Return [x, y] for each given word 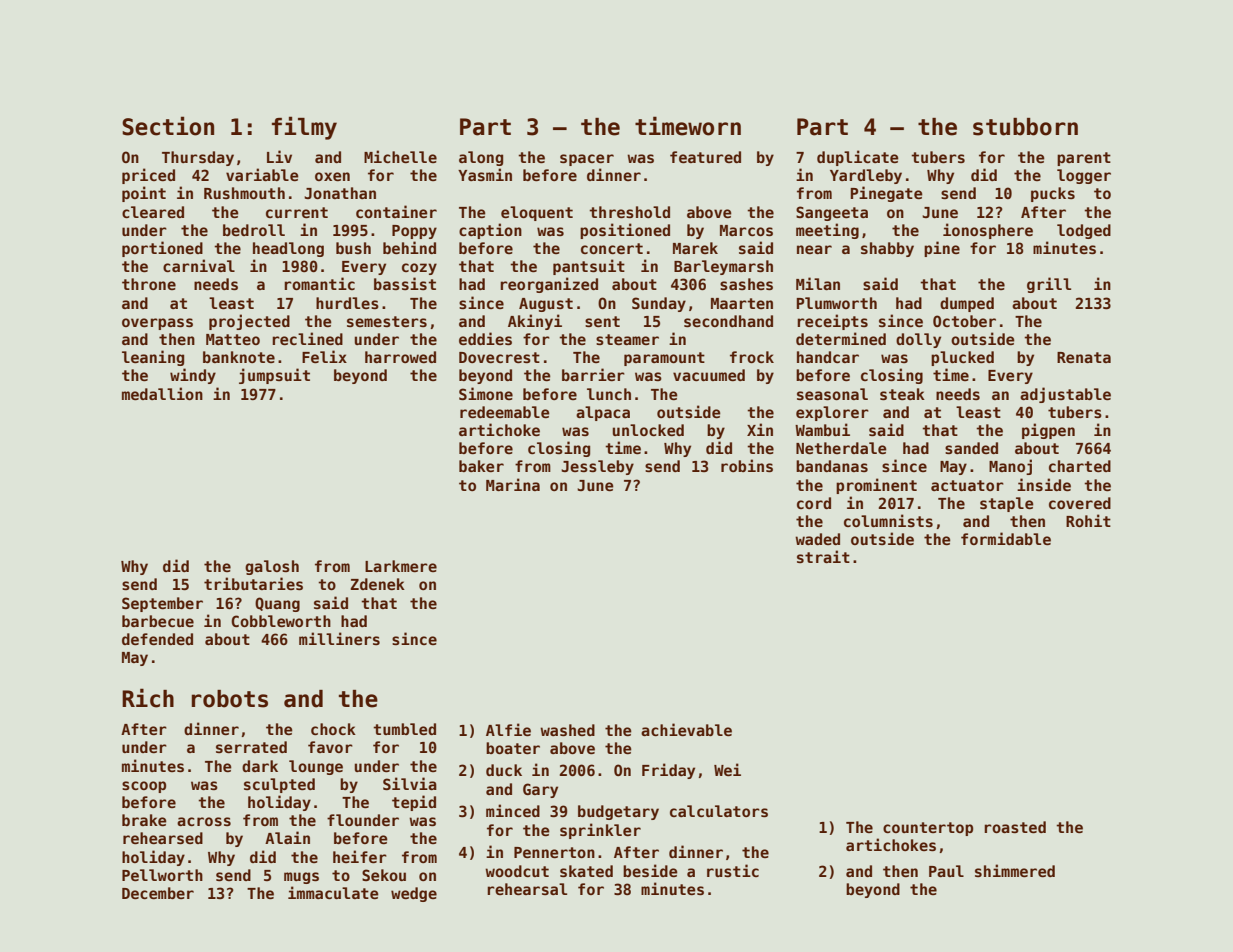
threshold [629, 212]
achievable [686, 729]
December [158, 893]
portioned [162, 249]
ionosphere [988, 231]
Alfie [508, 729]
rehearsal [527, 889]
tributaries [253, 583]
